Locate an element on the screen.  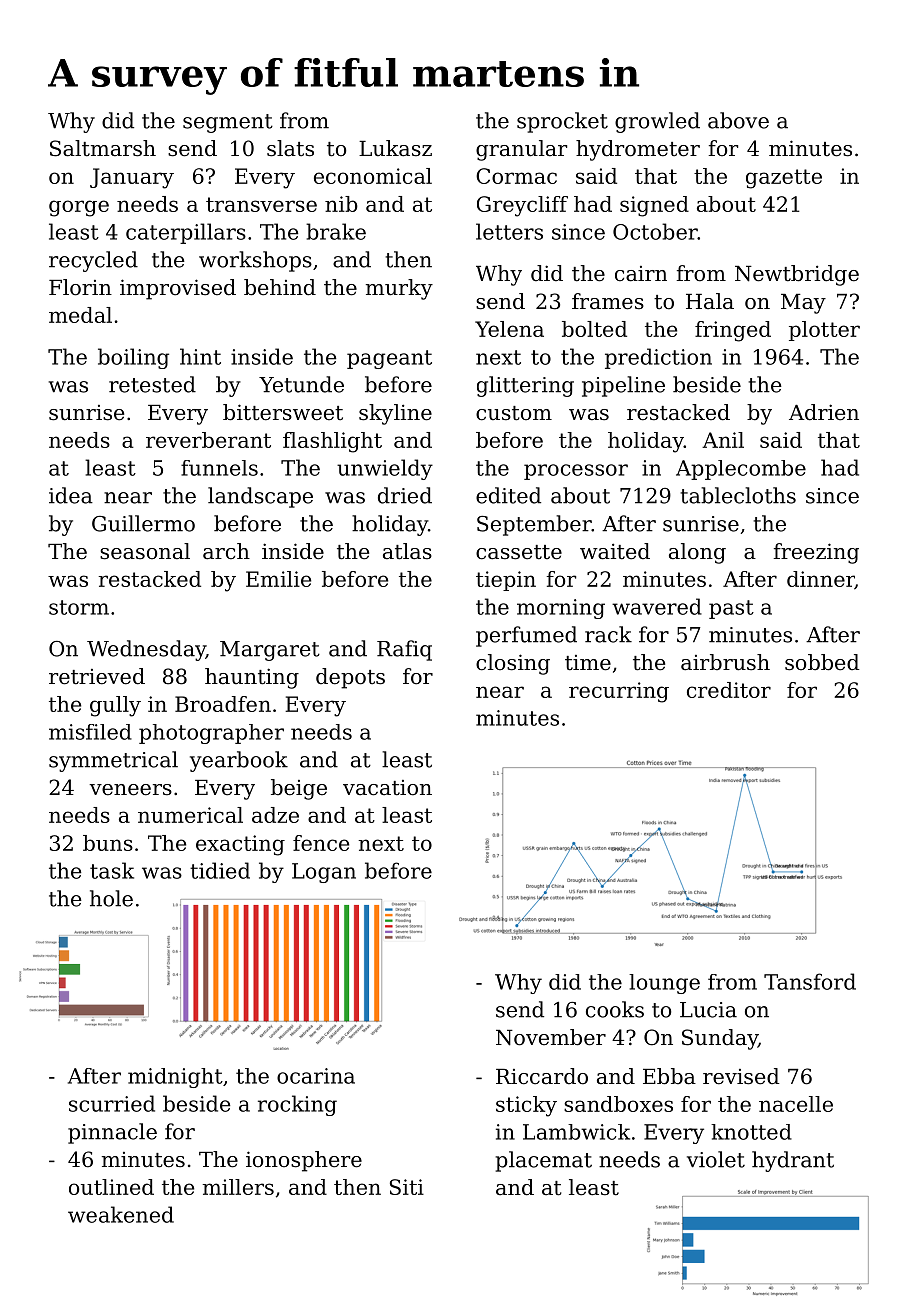
letters is located at coordinates (509, 231).
